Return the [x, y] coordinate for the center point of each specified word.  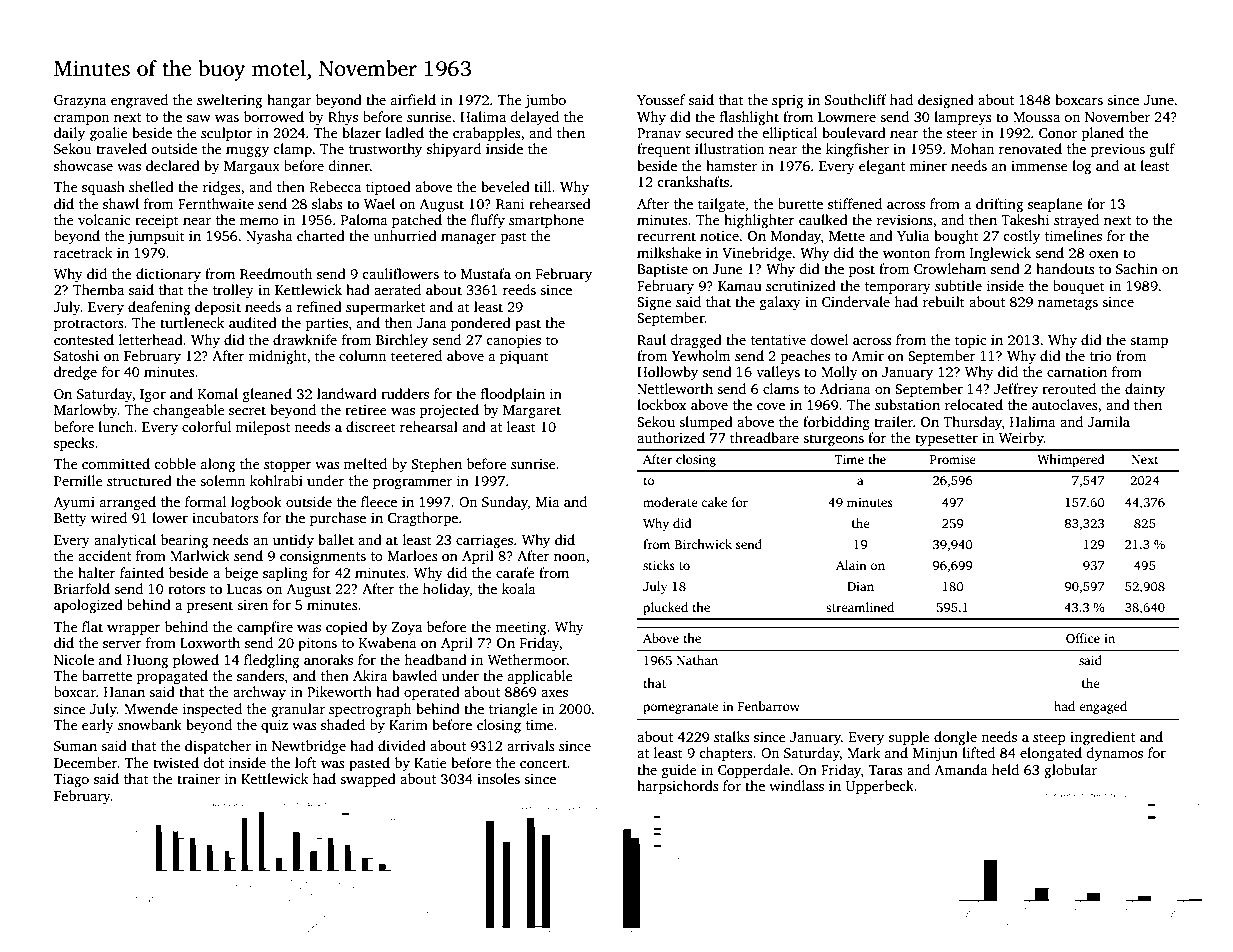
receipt [157, 221]
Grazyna [80, 101]
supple [909, 738]
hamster [731, 165]
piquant [524, 357]
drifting [999, 205]
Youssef [661, 99]
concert [543, 763]
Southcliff [856, 99]
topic [970, 341]
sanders [260, 675]
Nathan [697, 660]
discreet [371, 426]
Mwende [151, 708]
